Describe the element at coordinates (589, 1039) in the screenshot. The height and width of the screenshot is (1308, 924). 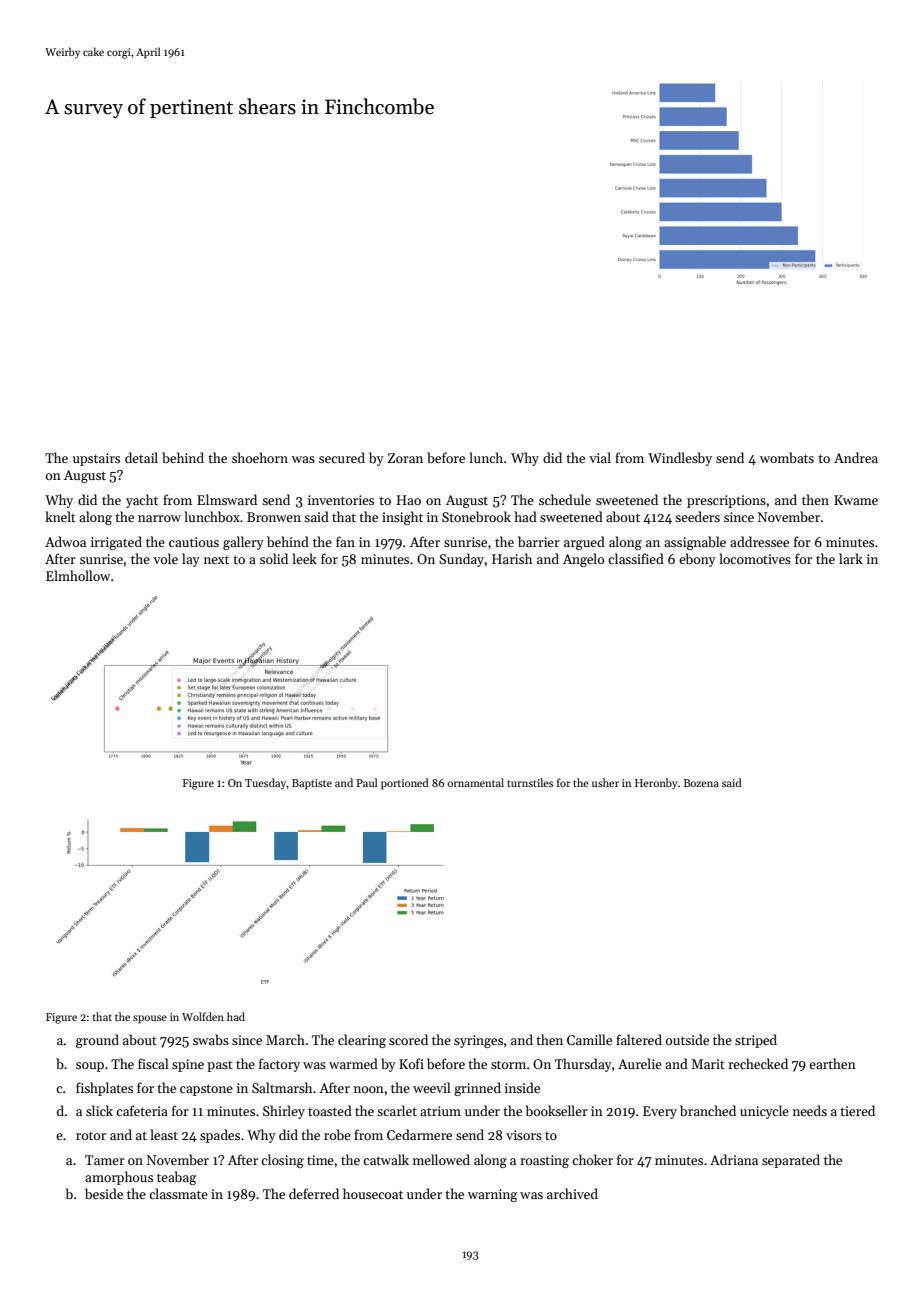
I see `Camille` at that location.
